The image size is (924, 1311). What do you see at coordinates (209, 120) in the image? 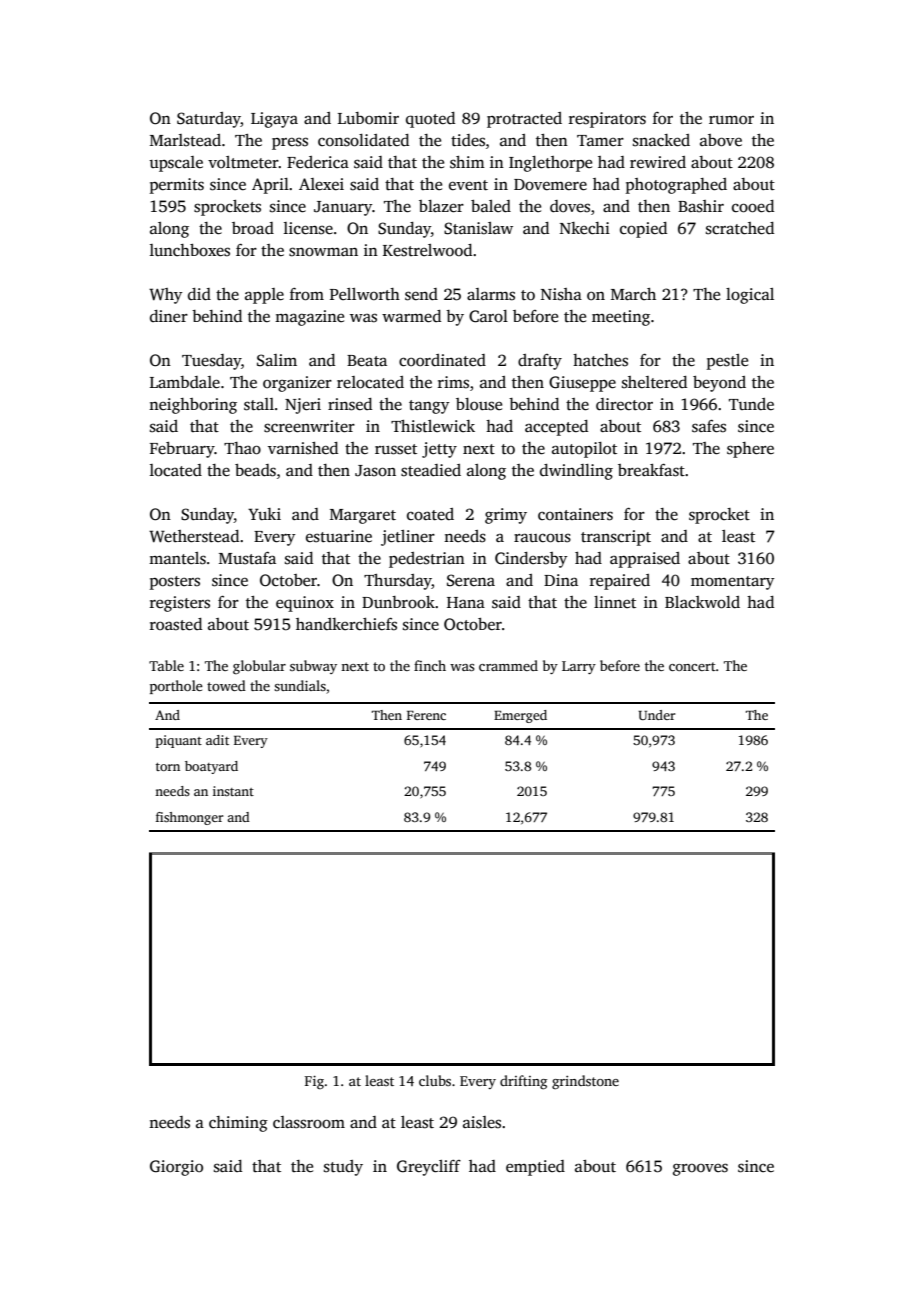
I see `Saturday` at bounding box center [209, 120].
